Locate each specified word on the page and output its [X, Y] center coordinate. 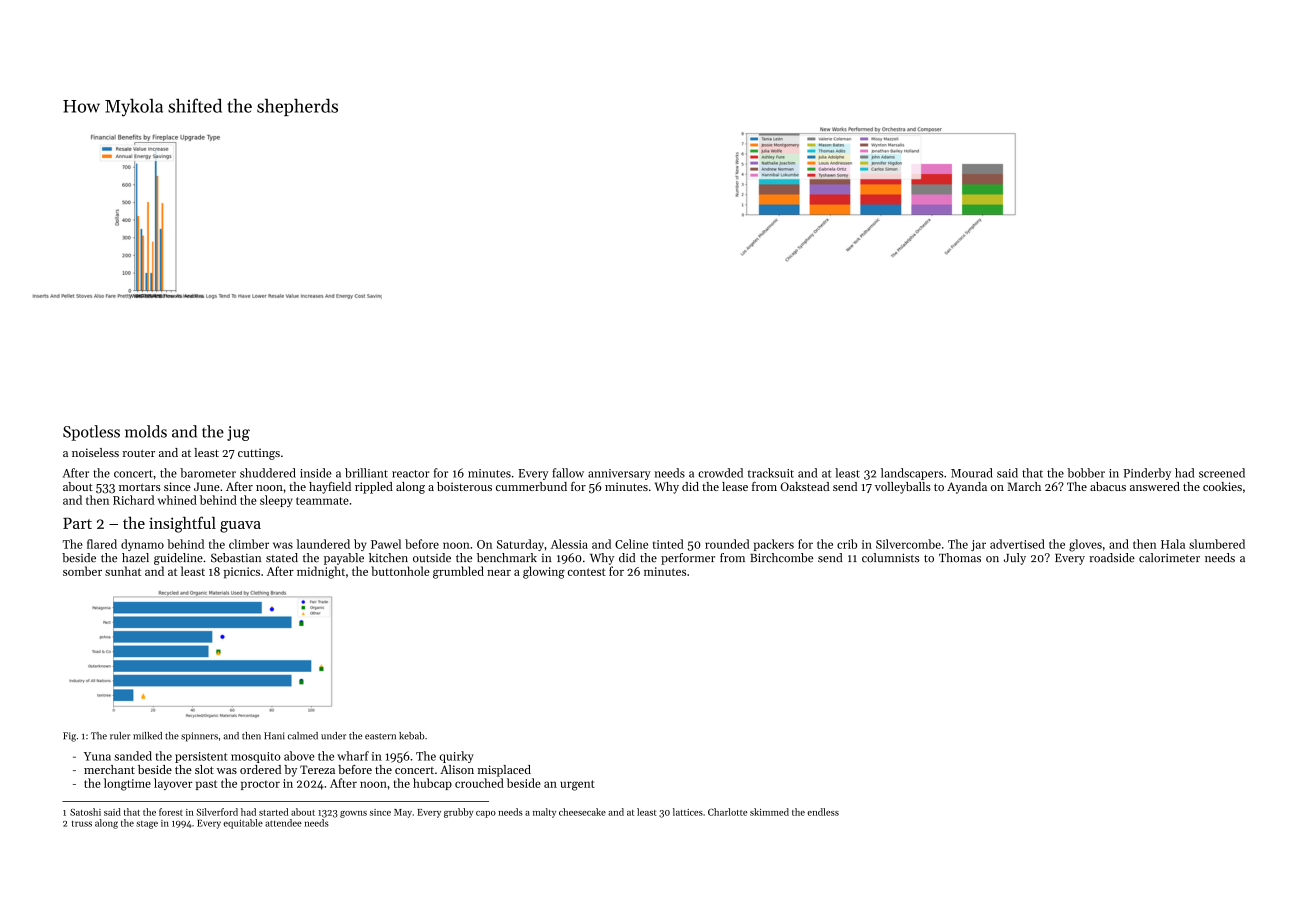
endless [823, 812]
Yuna [97, 756]
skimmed [769, 812]
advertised [1017, 544]
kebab [411, 736]
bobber [1086, 473]
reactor [410, 474]
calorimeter [1169, 558]
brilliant [366, 473]
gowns [353, 814]
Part [77, 523]
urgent [577, 785]
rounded [727, 544]
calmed [303, 736]
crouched [479, 783]
